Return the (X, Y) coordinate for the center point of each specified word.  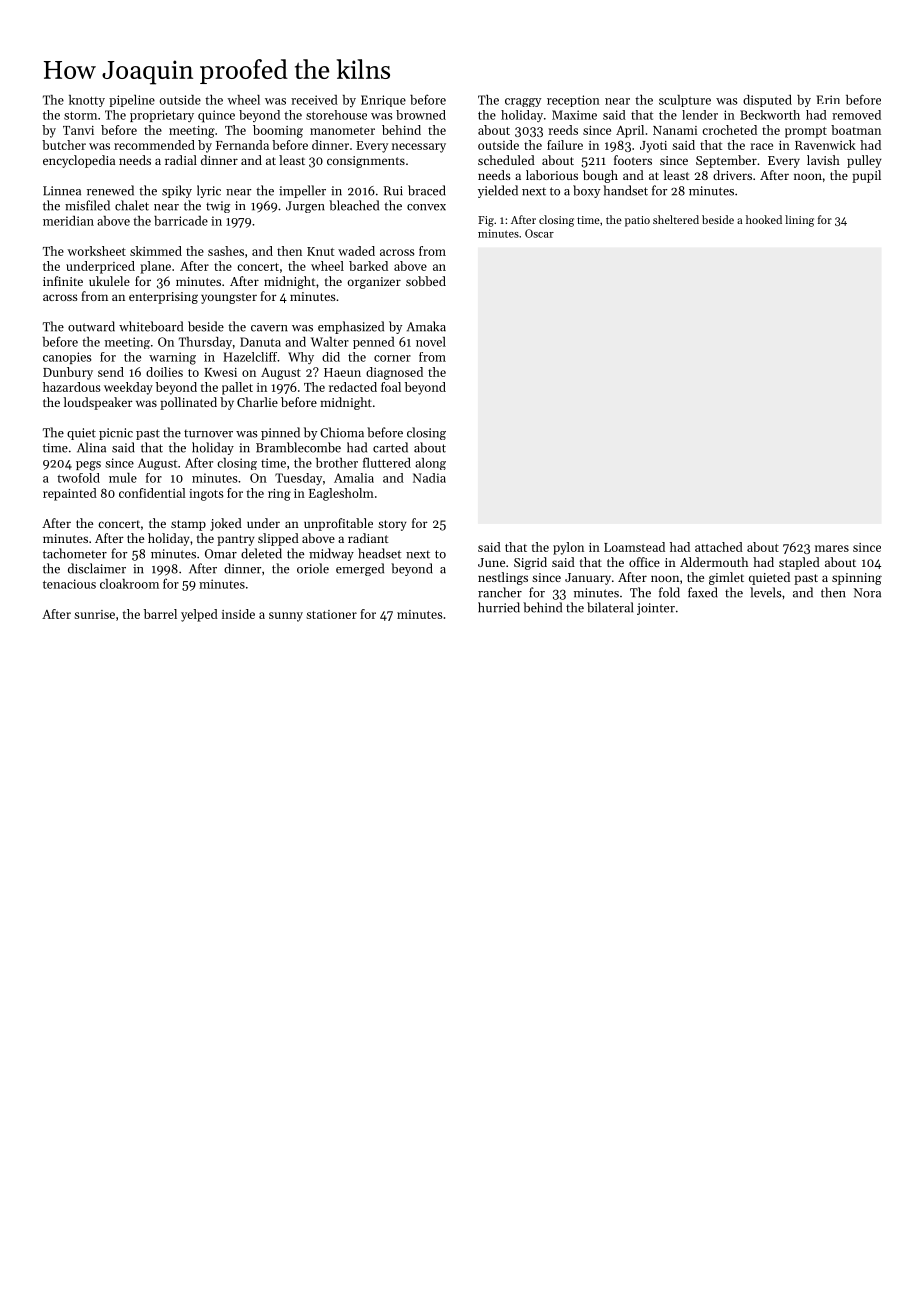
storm (80, 115)
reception (573, 101)
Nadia (429, 478)
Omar (221, 554)
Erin (828, 99)
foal (391, 387)
